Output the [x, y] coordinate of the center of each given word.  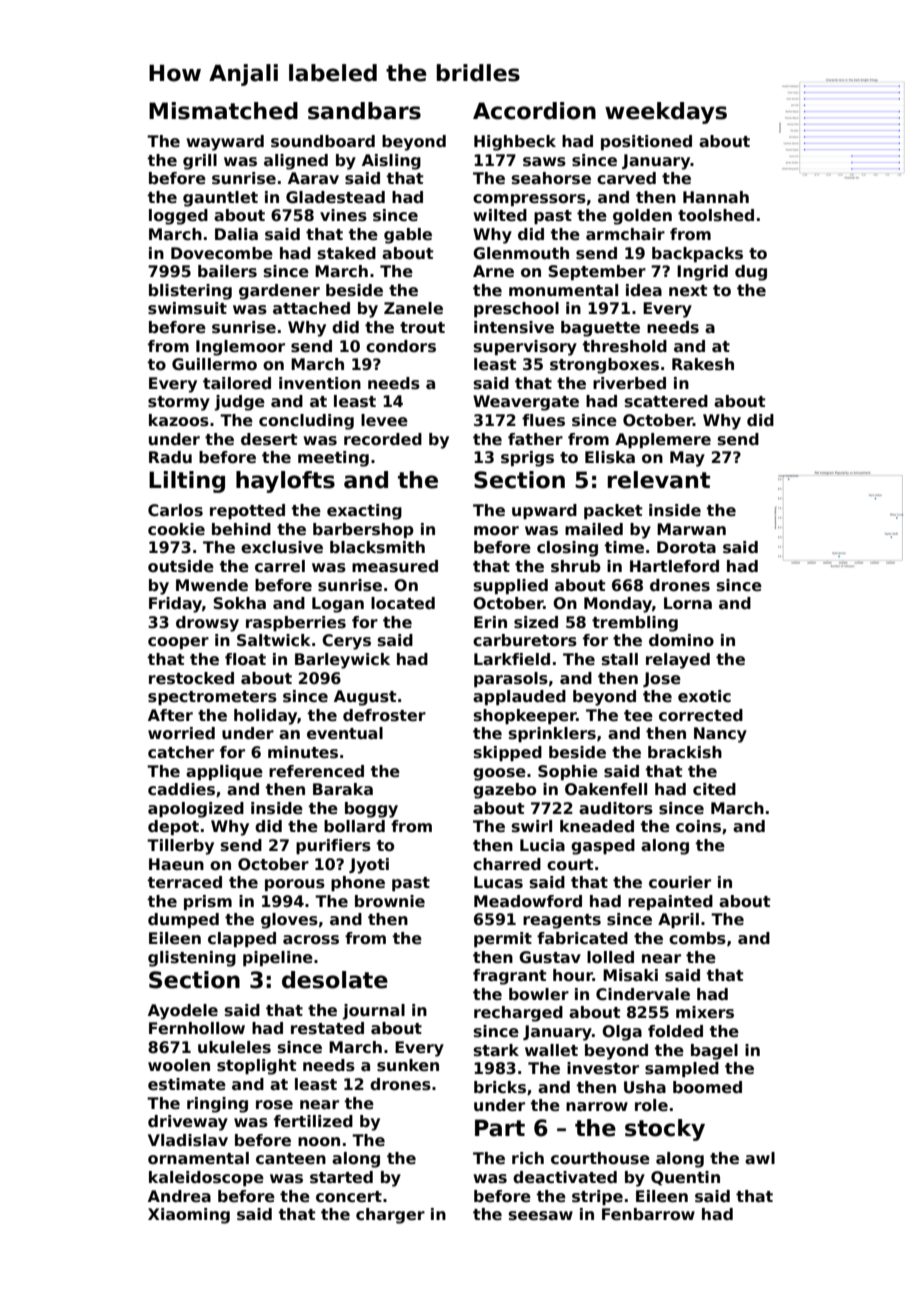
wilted [500, 215]
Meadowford [528, 901]
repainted [670, 902]
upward [544, 511]
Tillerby [180, 847]
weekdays [666, 113]
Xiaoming [189, 1216]
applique [224, 772]
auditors [616, 808]
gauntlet [220, 199]
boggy [371, 810]
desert [269, 439]
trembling [635, 624]
